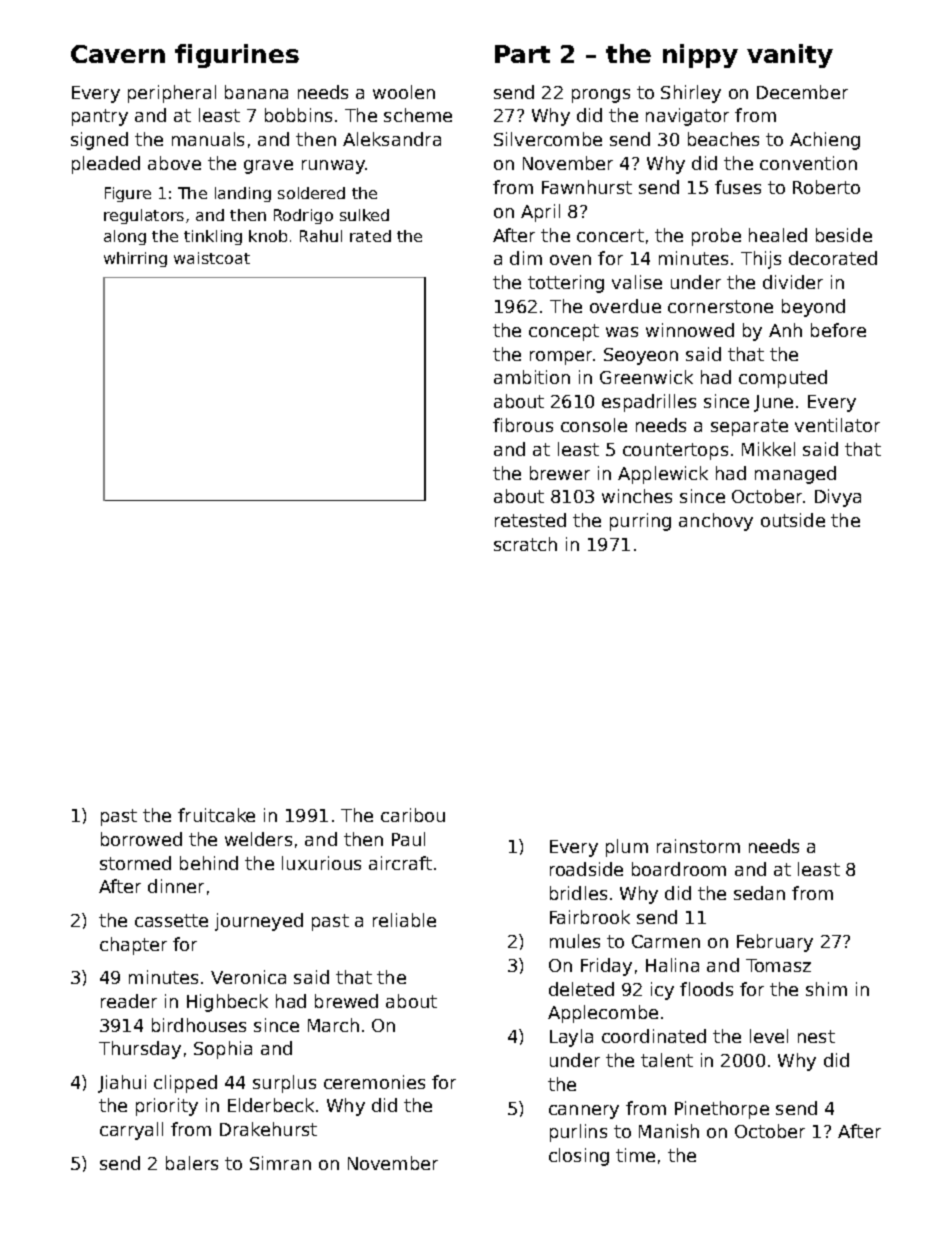 The image size is (952, 1233). Describe the element at coordinates (532, 377) in the page. I see `ambition` at that location.
